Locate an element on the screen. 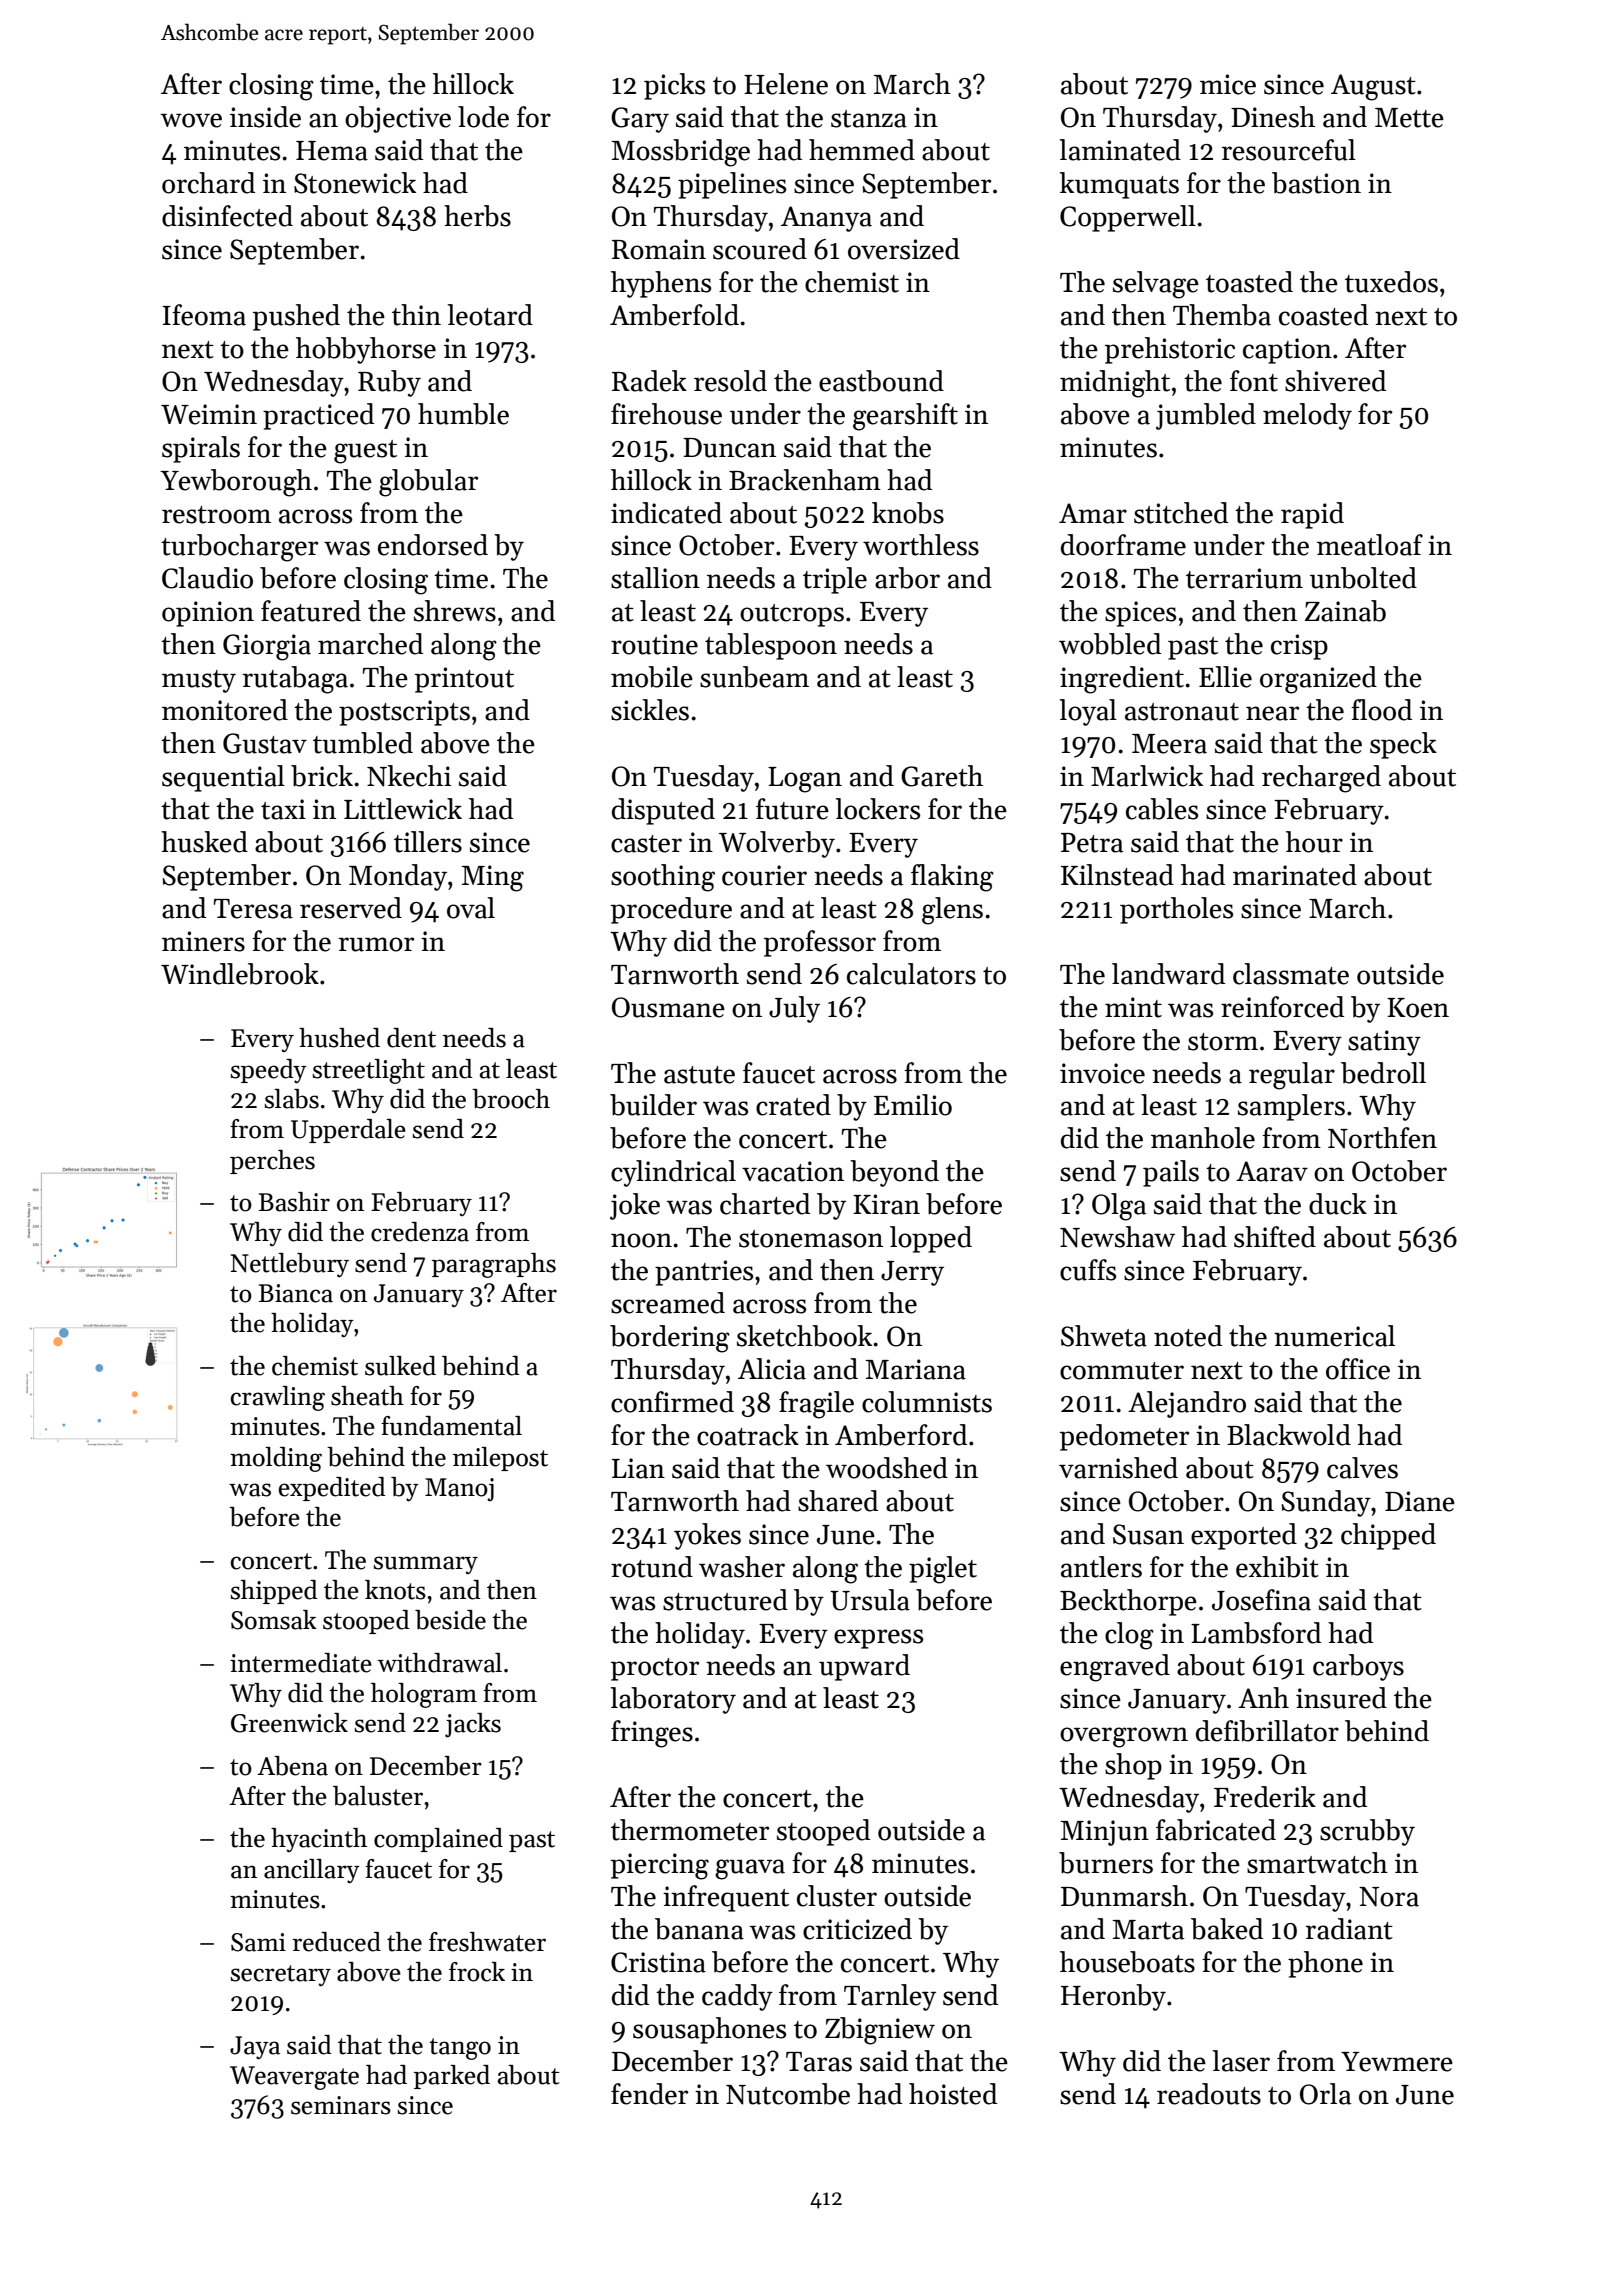 This screenshot has width=1620, height=2292. doorframe is located at coordinates (1123, 545).
